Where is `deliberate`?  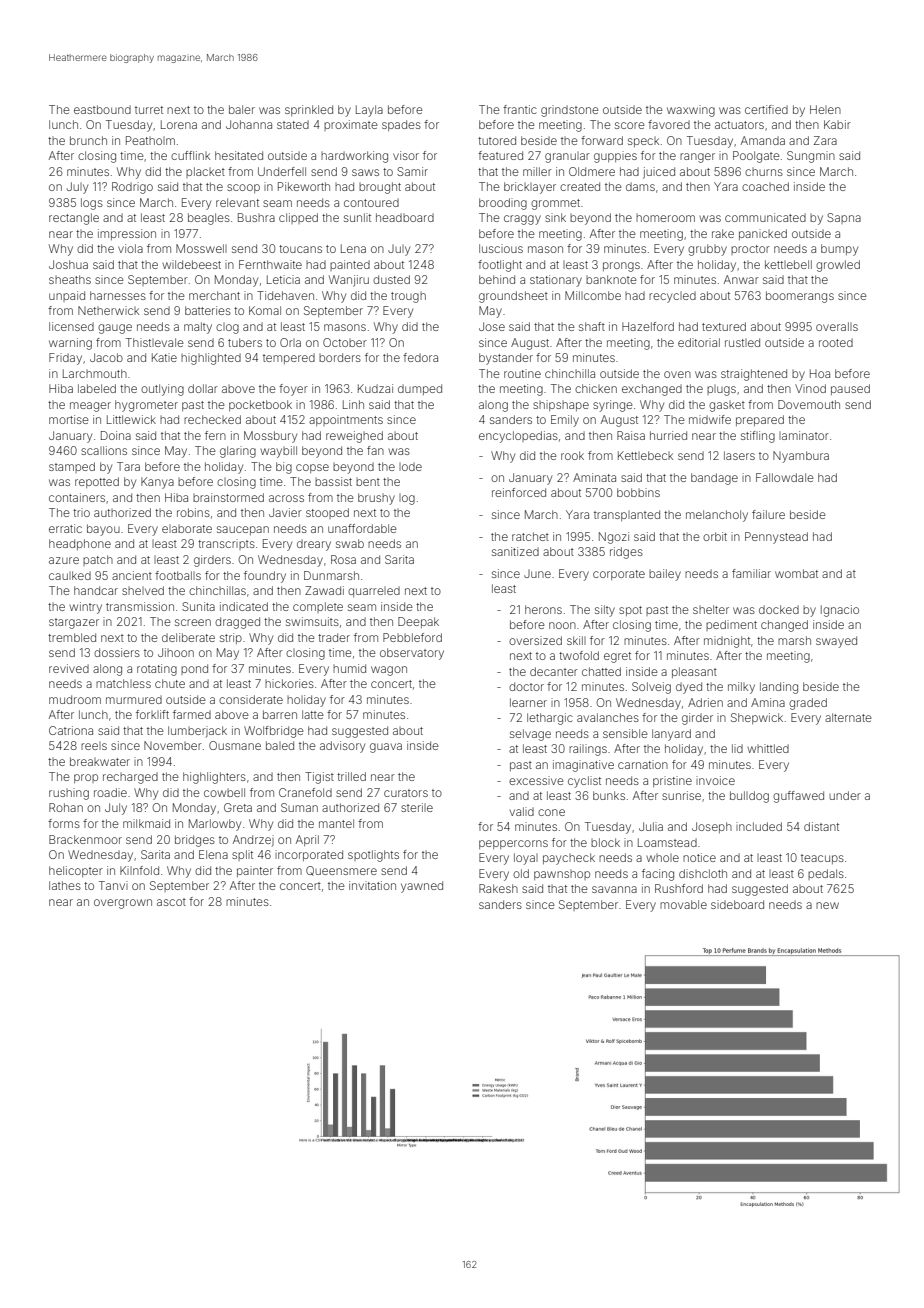
deliberate is located at coordinates (188, 637).
